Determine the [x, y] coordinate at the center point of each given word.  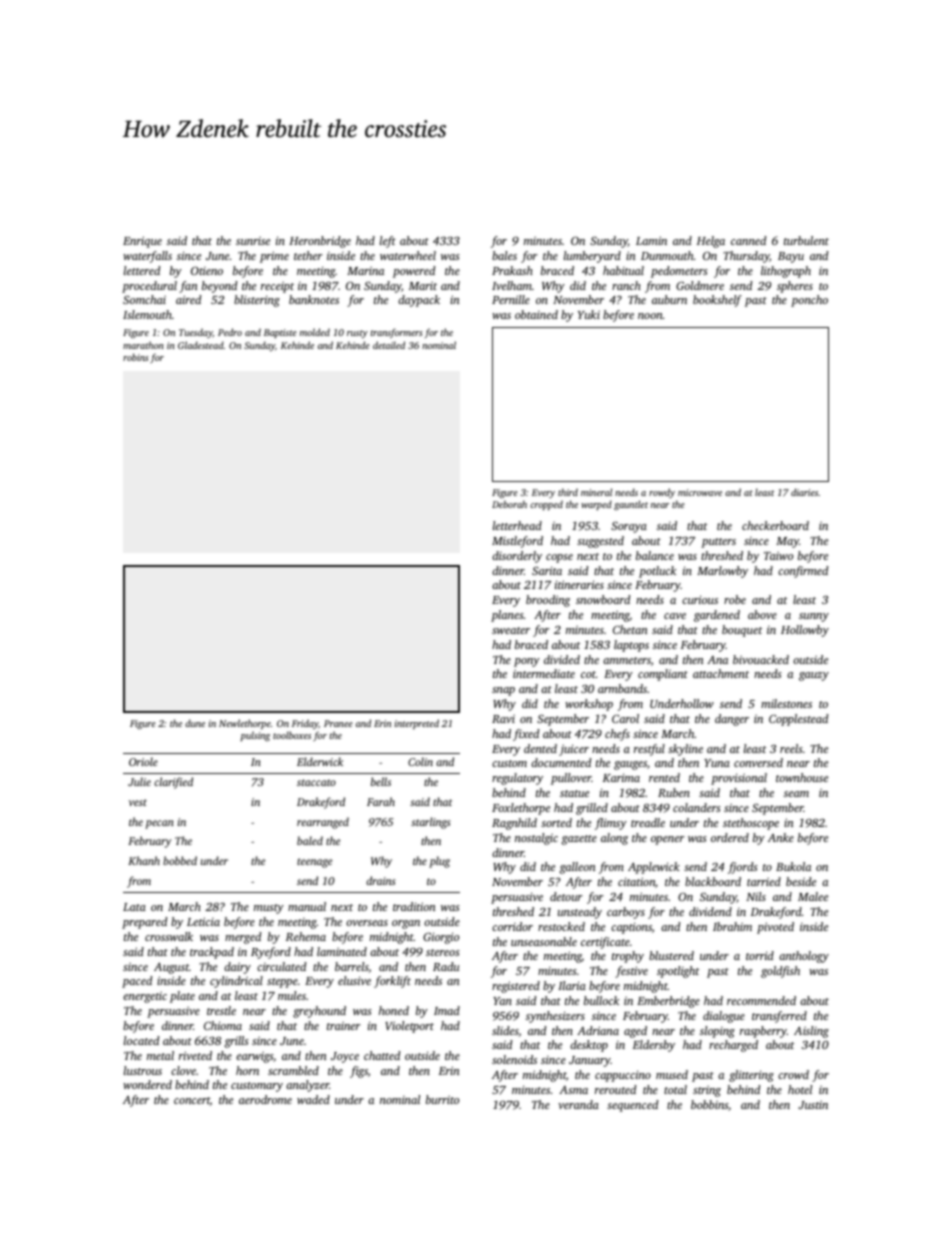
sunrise [253, 241]
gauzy [814, 676]
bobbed [180, 860]
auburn [669, 299]
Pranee [338, 723]
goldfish [780, 972]
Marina [365, 271]
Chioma [223, 1025]
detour [566, 896]
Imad [447, 1010]
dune [195, 723]
